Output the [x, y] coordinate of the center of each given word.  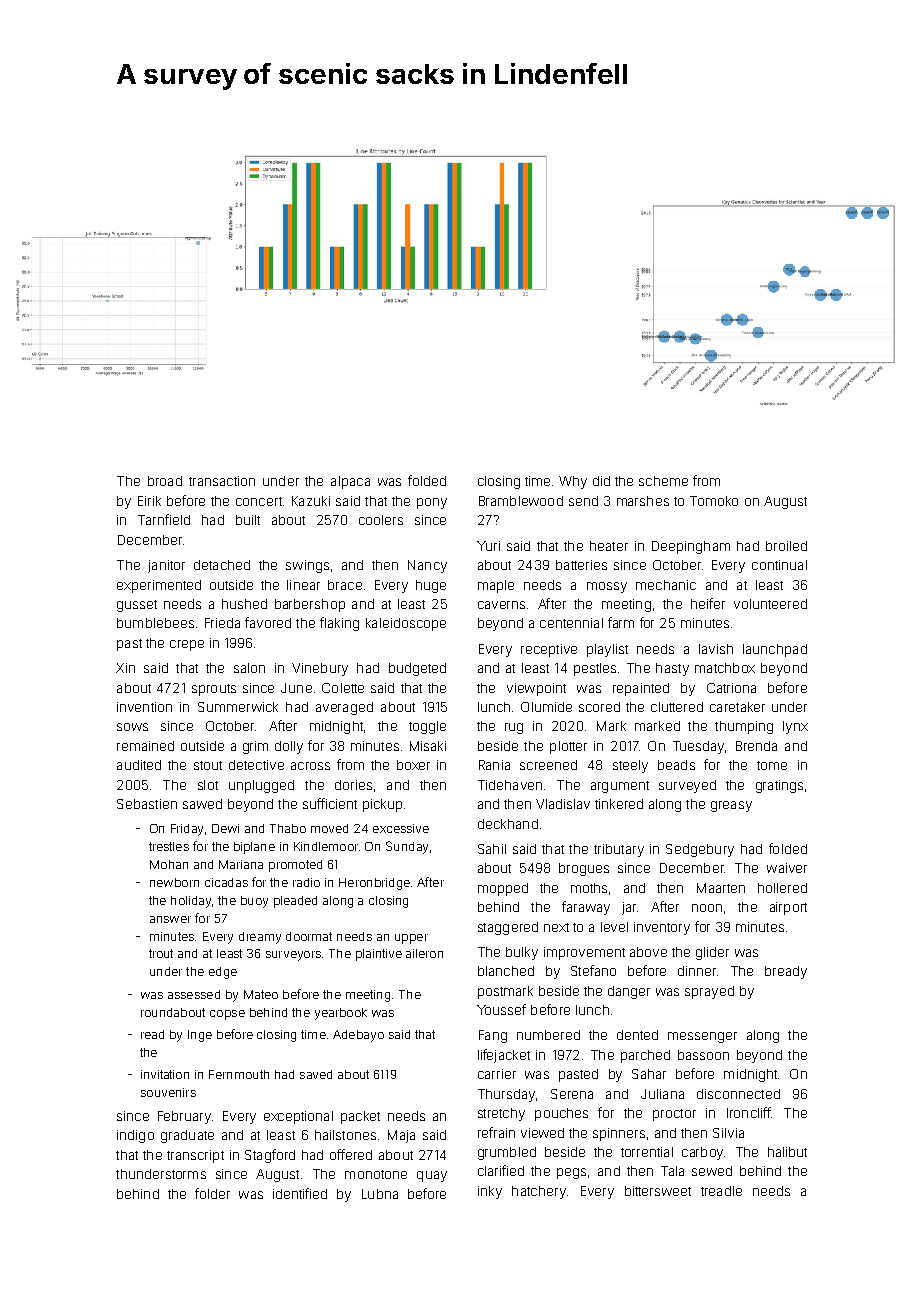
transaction [222, 481]
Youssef [501, 1009]
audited [139, 765]
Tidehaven [510, 785]
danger [629, 992]
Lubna [380, 1194]
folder [212, 1193]
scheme [663, 481]
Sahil [492, 849]
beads [676, 765]
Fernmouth [239, 1074]
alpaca [350, 482]
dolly [289, 747]
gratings [779, 786]
